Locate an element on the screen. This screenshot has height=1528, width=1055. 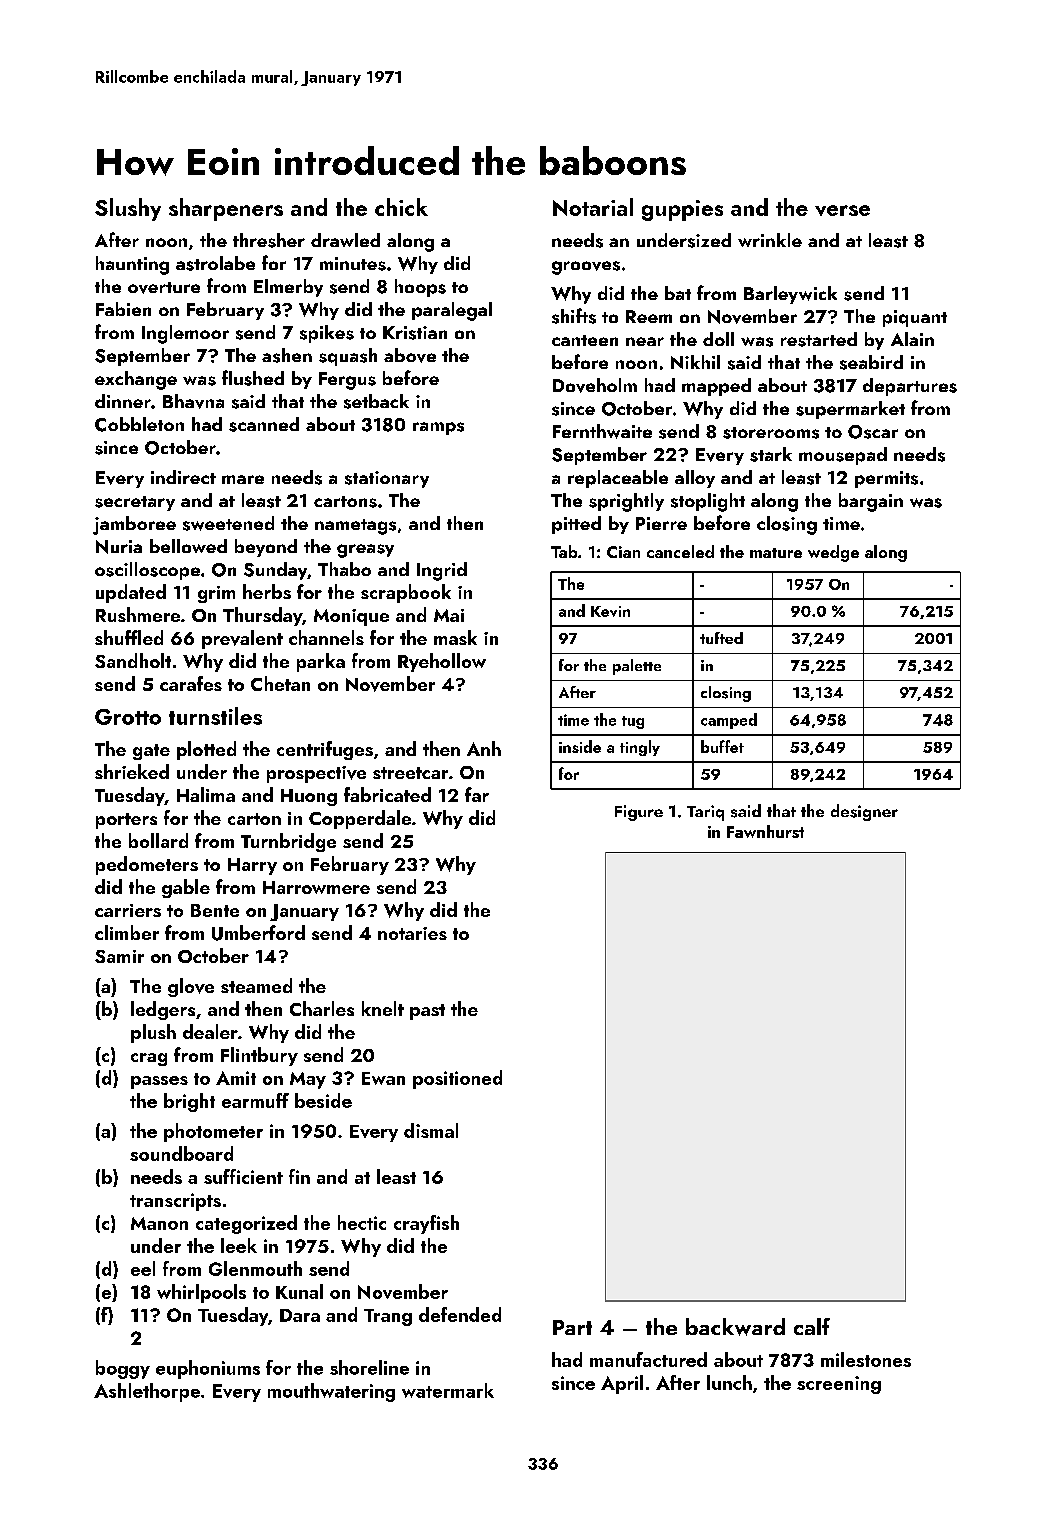
shrieked is located at coordinates (132, 771).
